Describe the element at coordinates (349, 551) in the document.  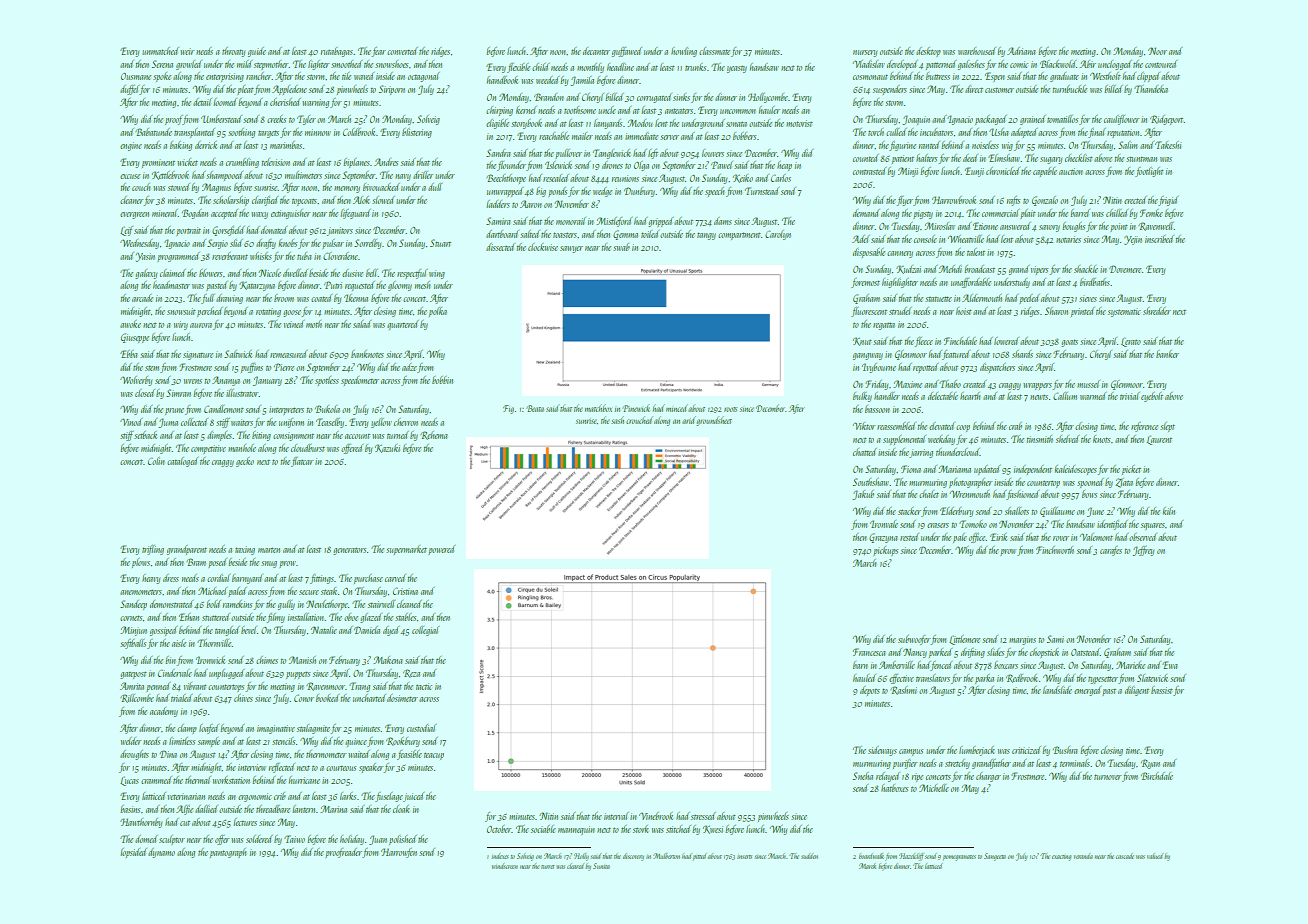
I see `generators` at that location.
